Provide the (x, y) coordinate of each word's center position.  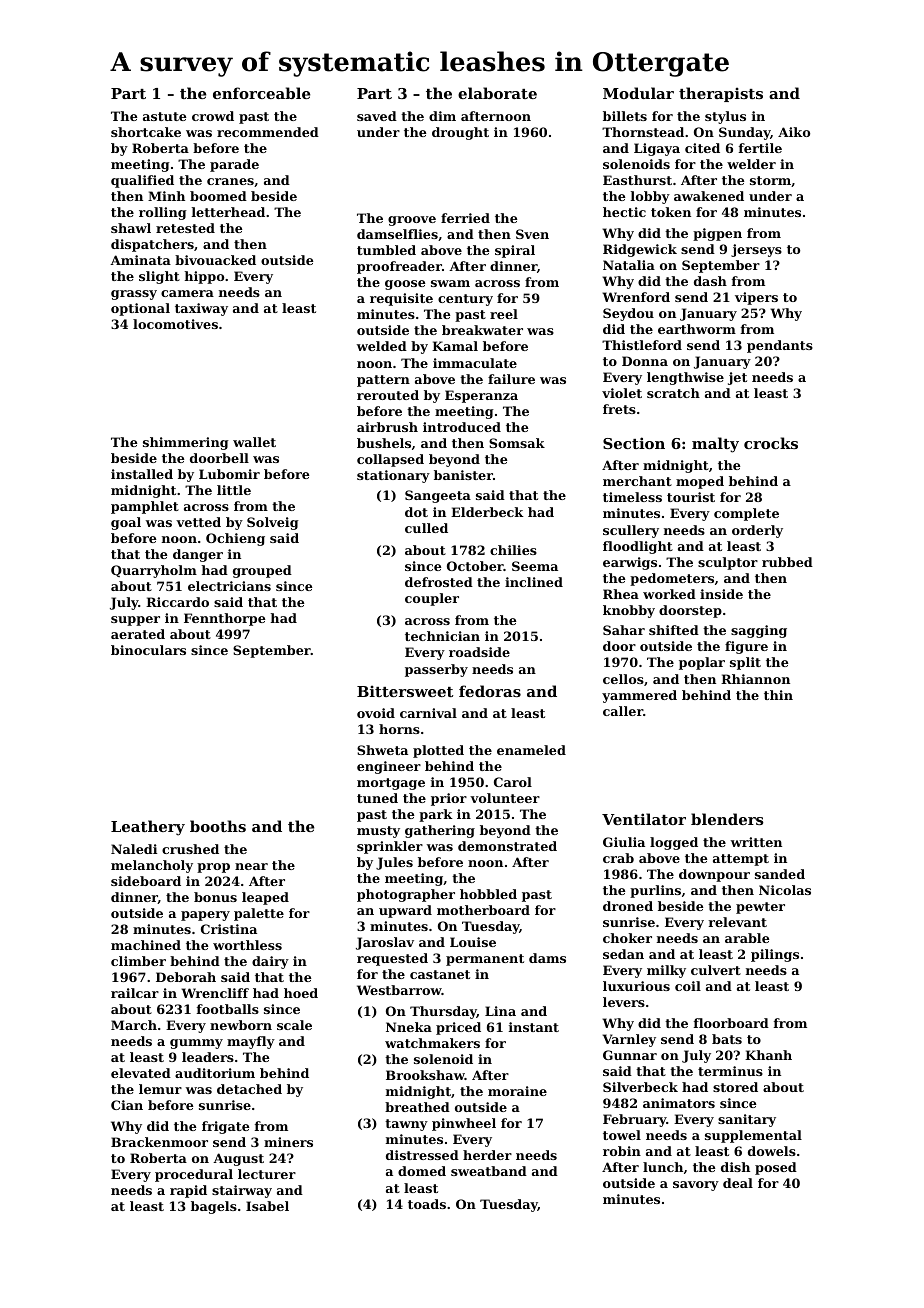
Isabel (267, 1206)
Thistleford (642, 345)
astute (164, 116)
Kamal (455, 346)
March (134, 1025)
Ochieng (235, 539)
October (475, 566)
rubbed (787, 562)
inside (721, 594)
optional (140, 309)
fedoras (490, 691)
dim (442, 116)
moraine (517, 1091)
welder (751, 164)
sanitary (747, 1120)
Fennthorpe (224, 619)
